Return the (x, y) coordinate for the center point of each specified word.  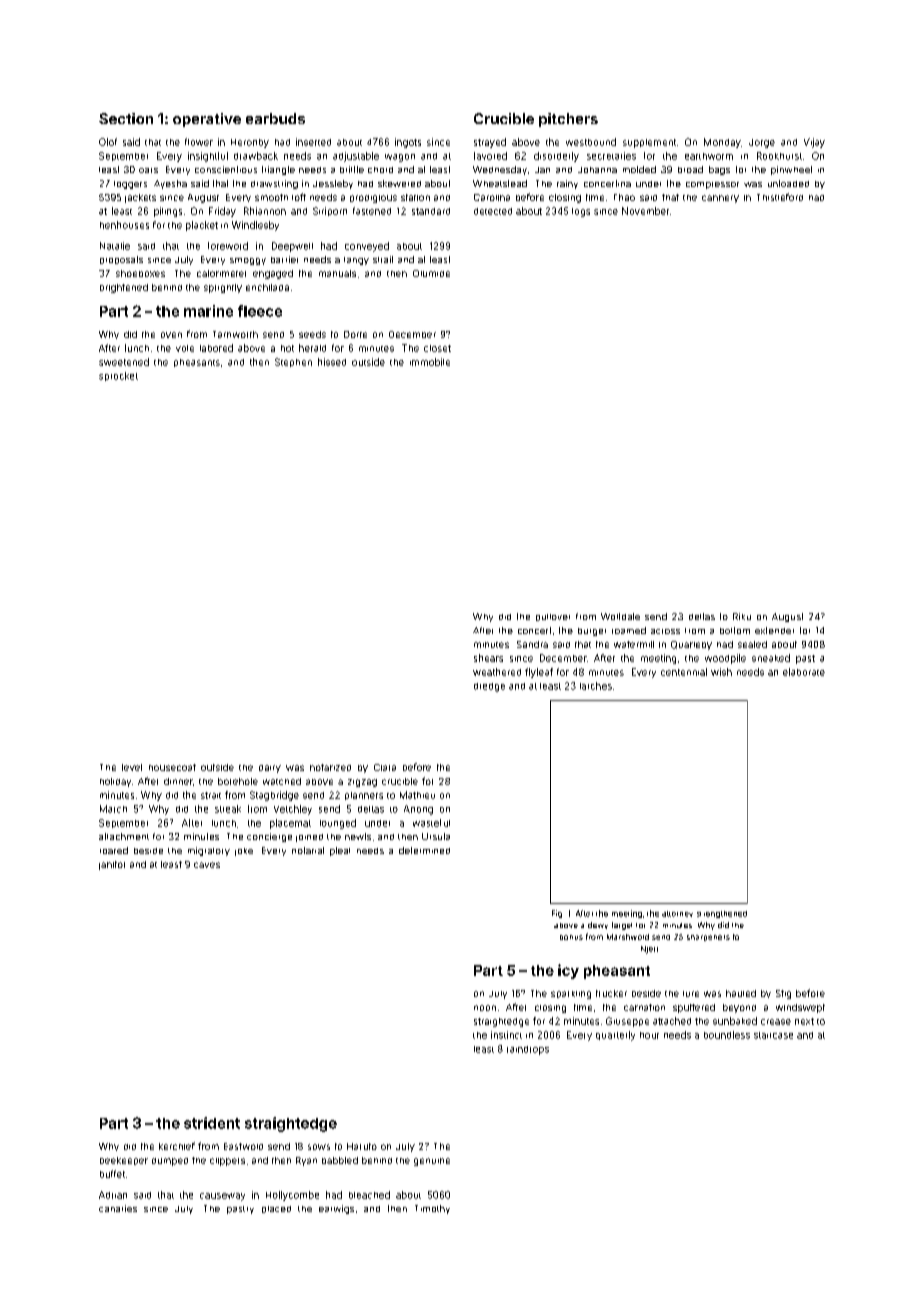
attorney (677, 914)
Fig (557, 914)
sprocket (118, 376)
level (132, 767)
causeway (222, 1197)
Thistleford (780, 197)
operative (207, 120)
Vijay (814, 143)
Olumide (431, 273)
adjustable (356, 157)
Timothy (432, 1209)
